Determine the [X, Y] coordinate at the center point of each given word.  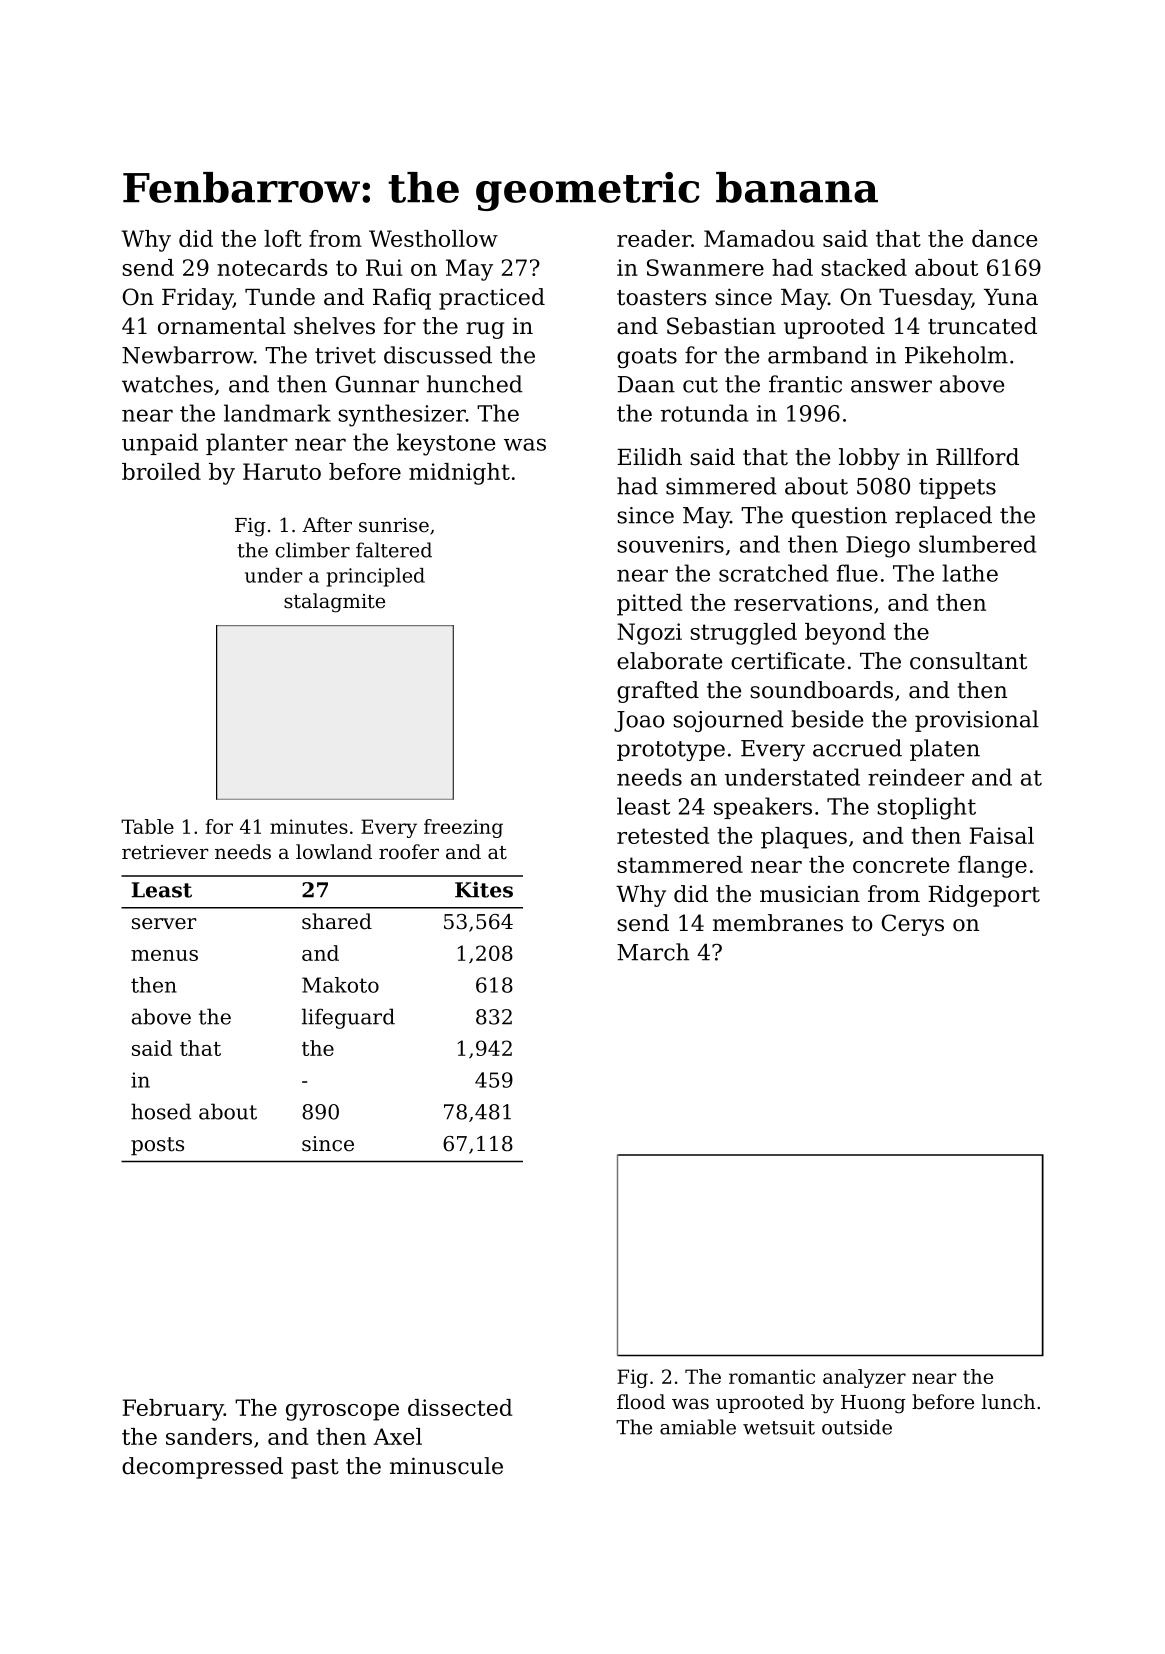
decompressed [202, 1468]
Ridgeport [984, 896]
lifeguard [348, 1018]
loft [283, 238]
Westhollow [433, 238]
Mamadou [759, 238]
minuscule [446, 1466]
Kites [484, 890]
